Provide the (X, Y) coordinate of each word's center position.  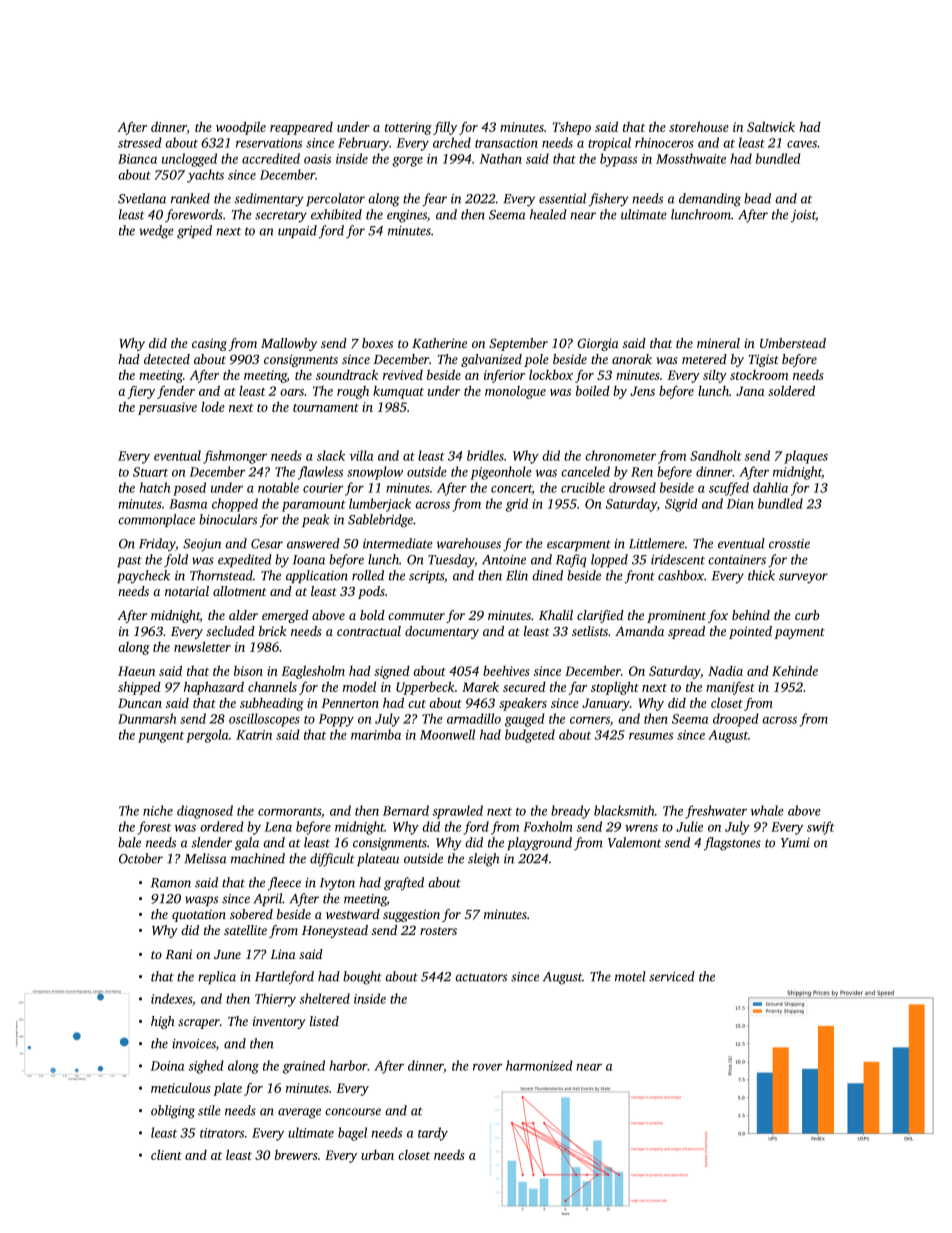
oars (292, 392)
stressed (140, 142)
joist (803, 216)
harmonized (539, 1065)
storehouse (699, 126)
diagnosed (205, 812)
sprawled (457, 812)
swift (821, 828)
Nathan (501, 158)
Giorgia (598, 344)
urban (377, 1155)
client (166, 1155)
